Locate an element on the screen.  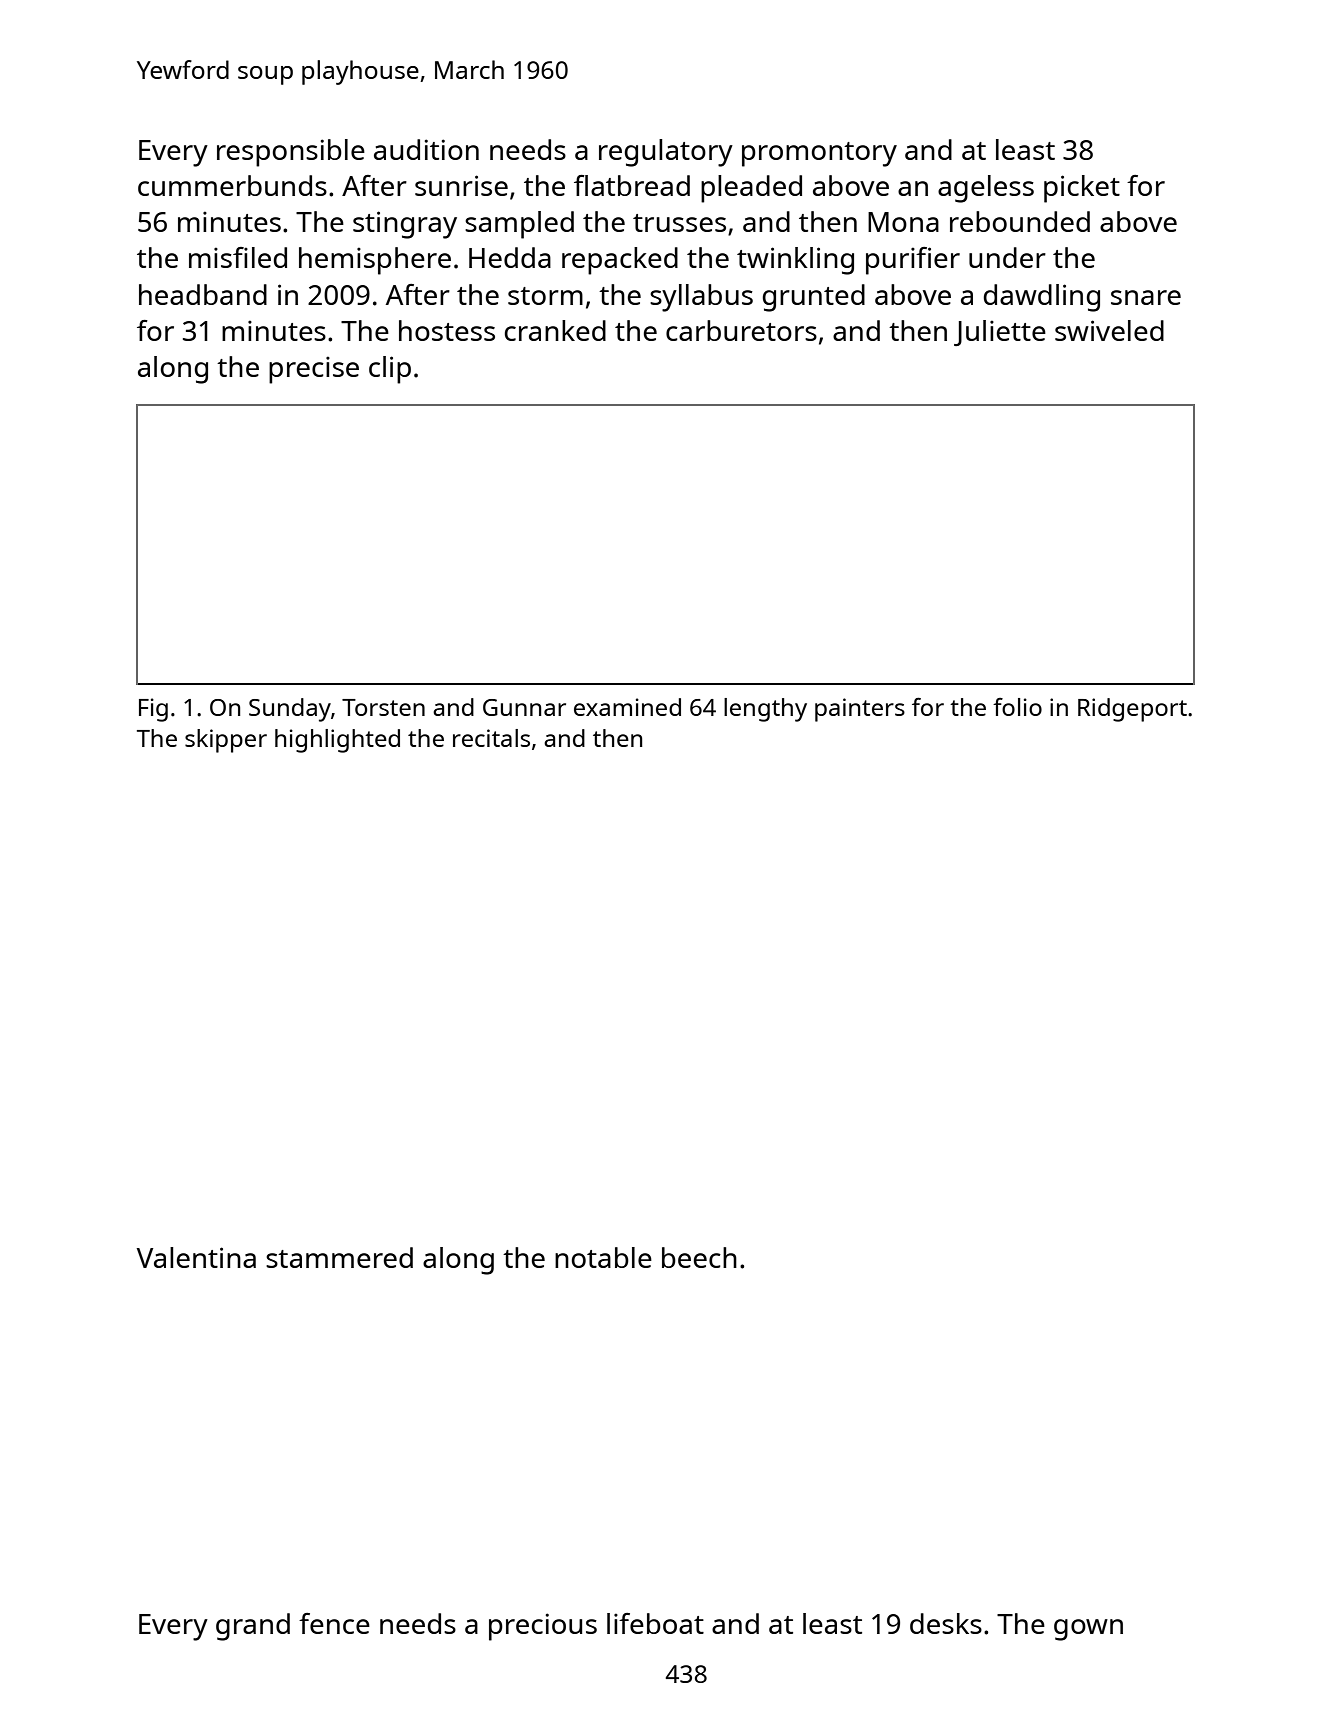
responsible is located at coordinates (291, 153).
